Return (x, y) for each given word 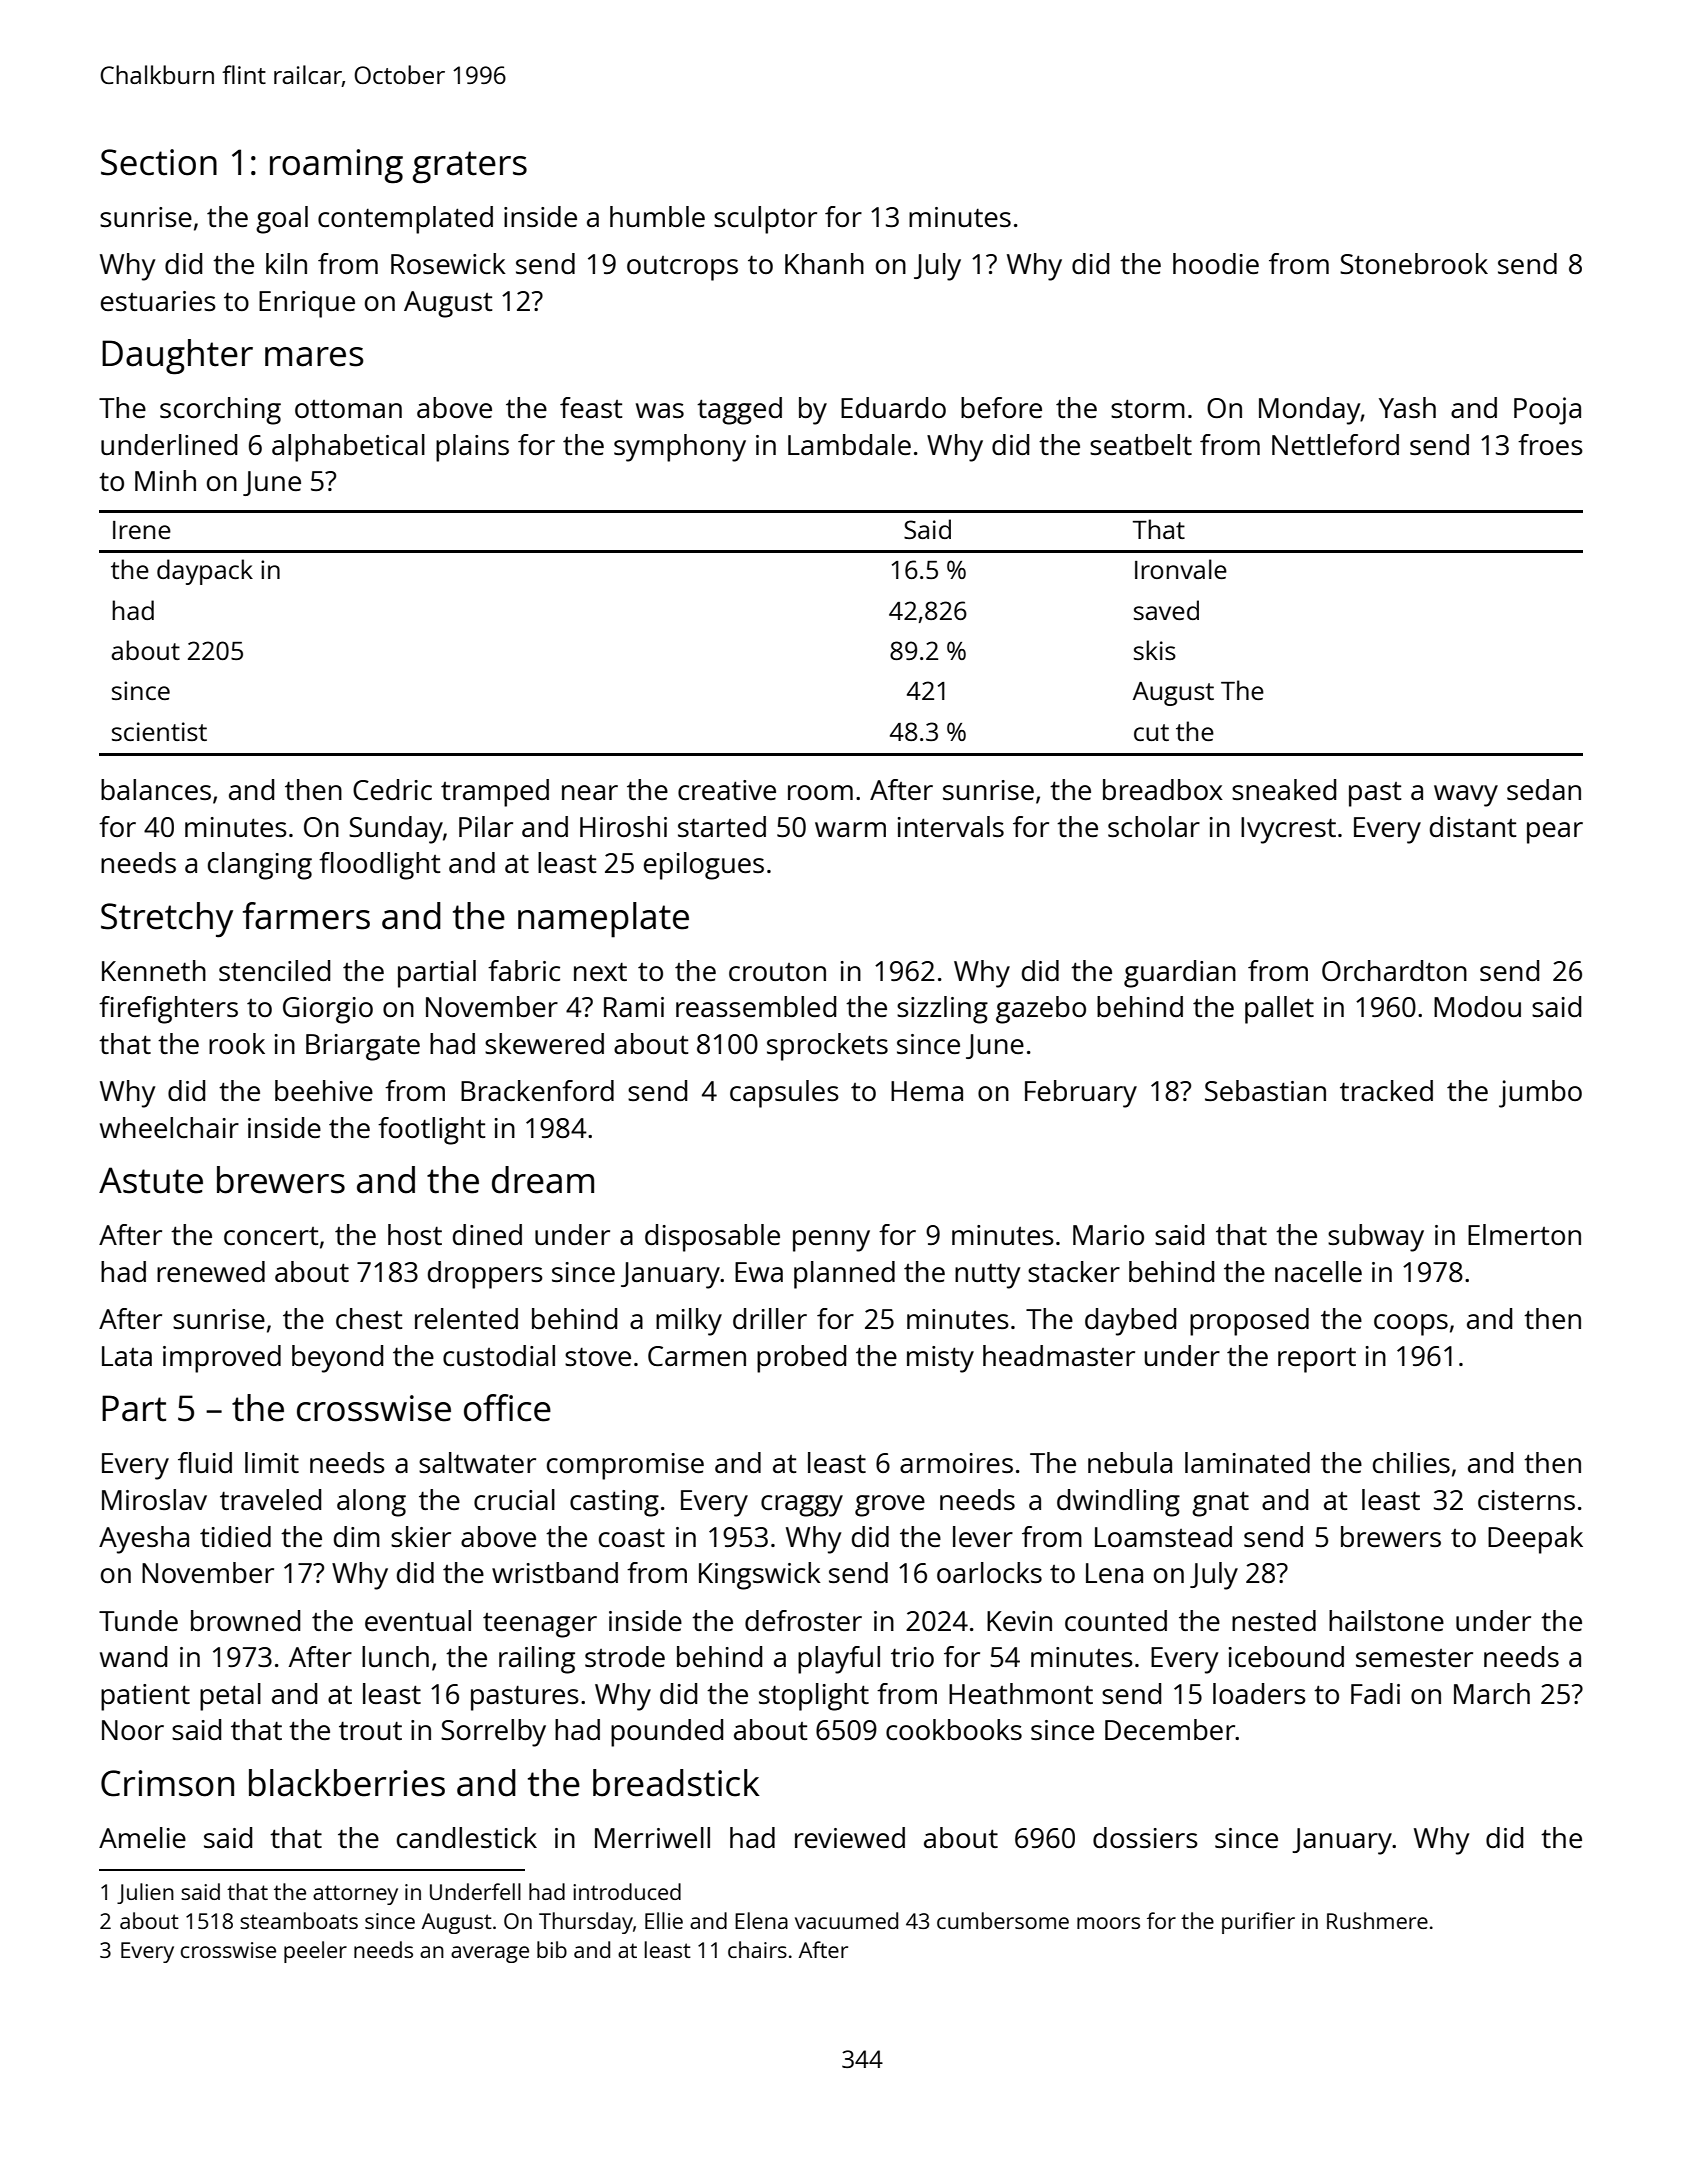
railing (537, 1660)
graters (470, 167)
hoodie (1216, 263)
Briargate (363, 1047)
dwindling (1118, 1503)
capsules (784, 1094)
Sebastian (1265, 1090)
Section (159, 162)
